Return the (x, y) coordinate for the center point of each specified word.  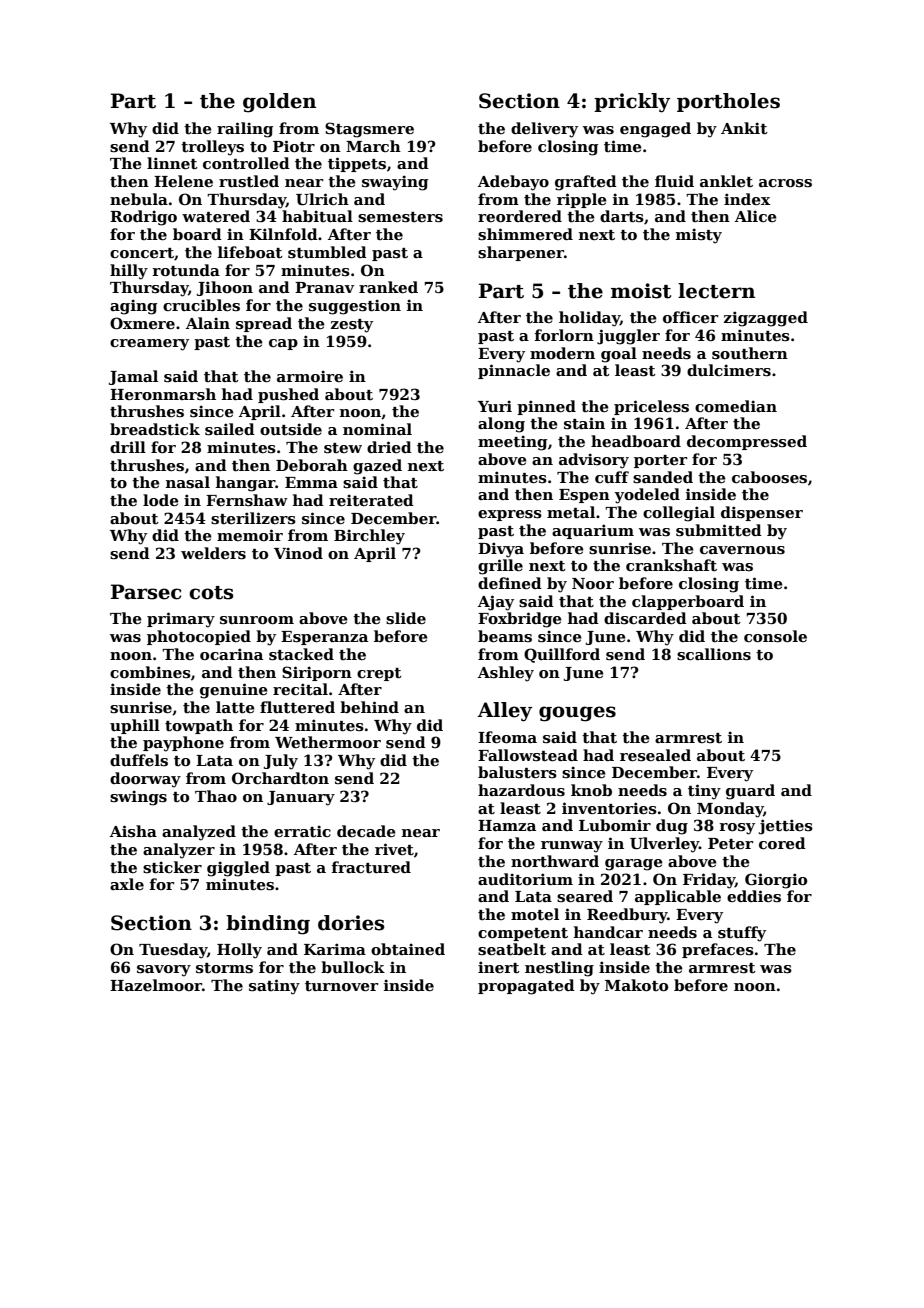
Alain (208, 323)
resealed (655, 755)
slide (406, 618)
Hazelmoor (156, 985)
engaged (655, 130)
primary (181, 620)
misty (699, 236)
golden (279, 103)
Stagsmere (369, 130)
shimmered (525, 234)
